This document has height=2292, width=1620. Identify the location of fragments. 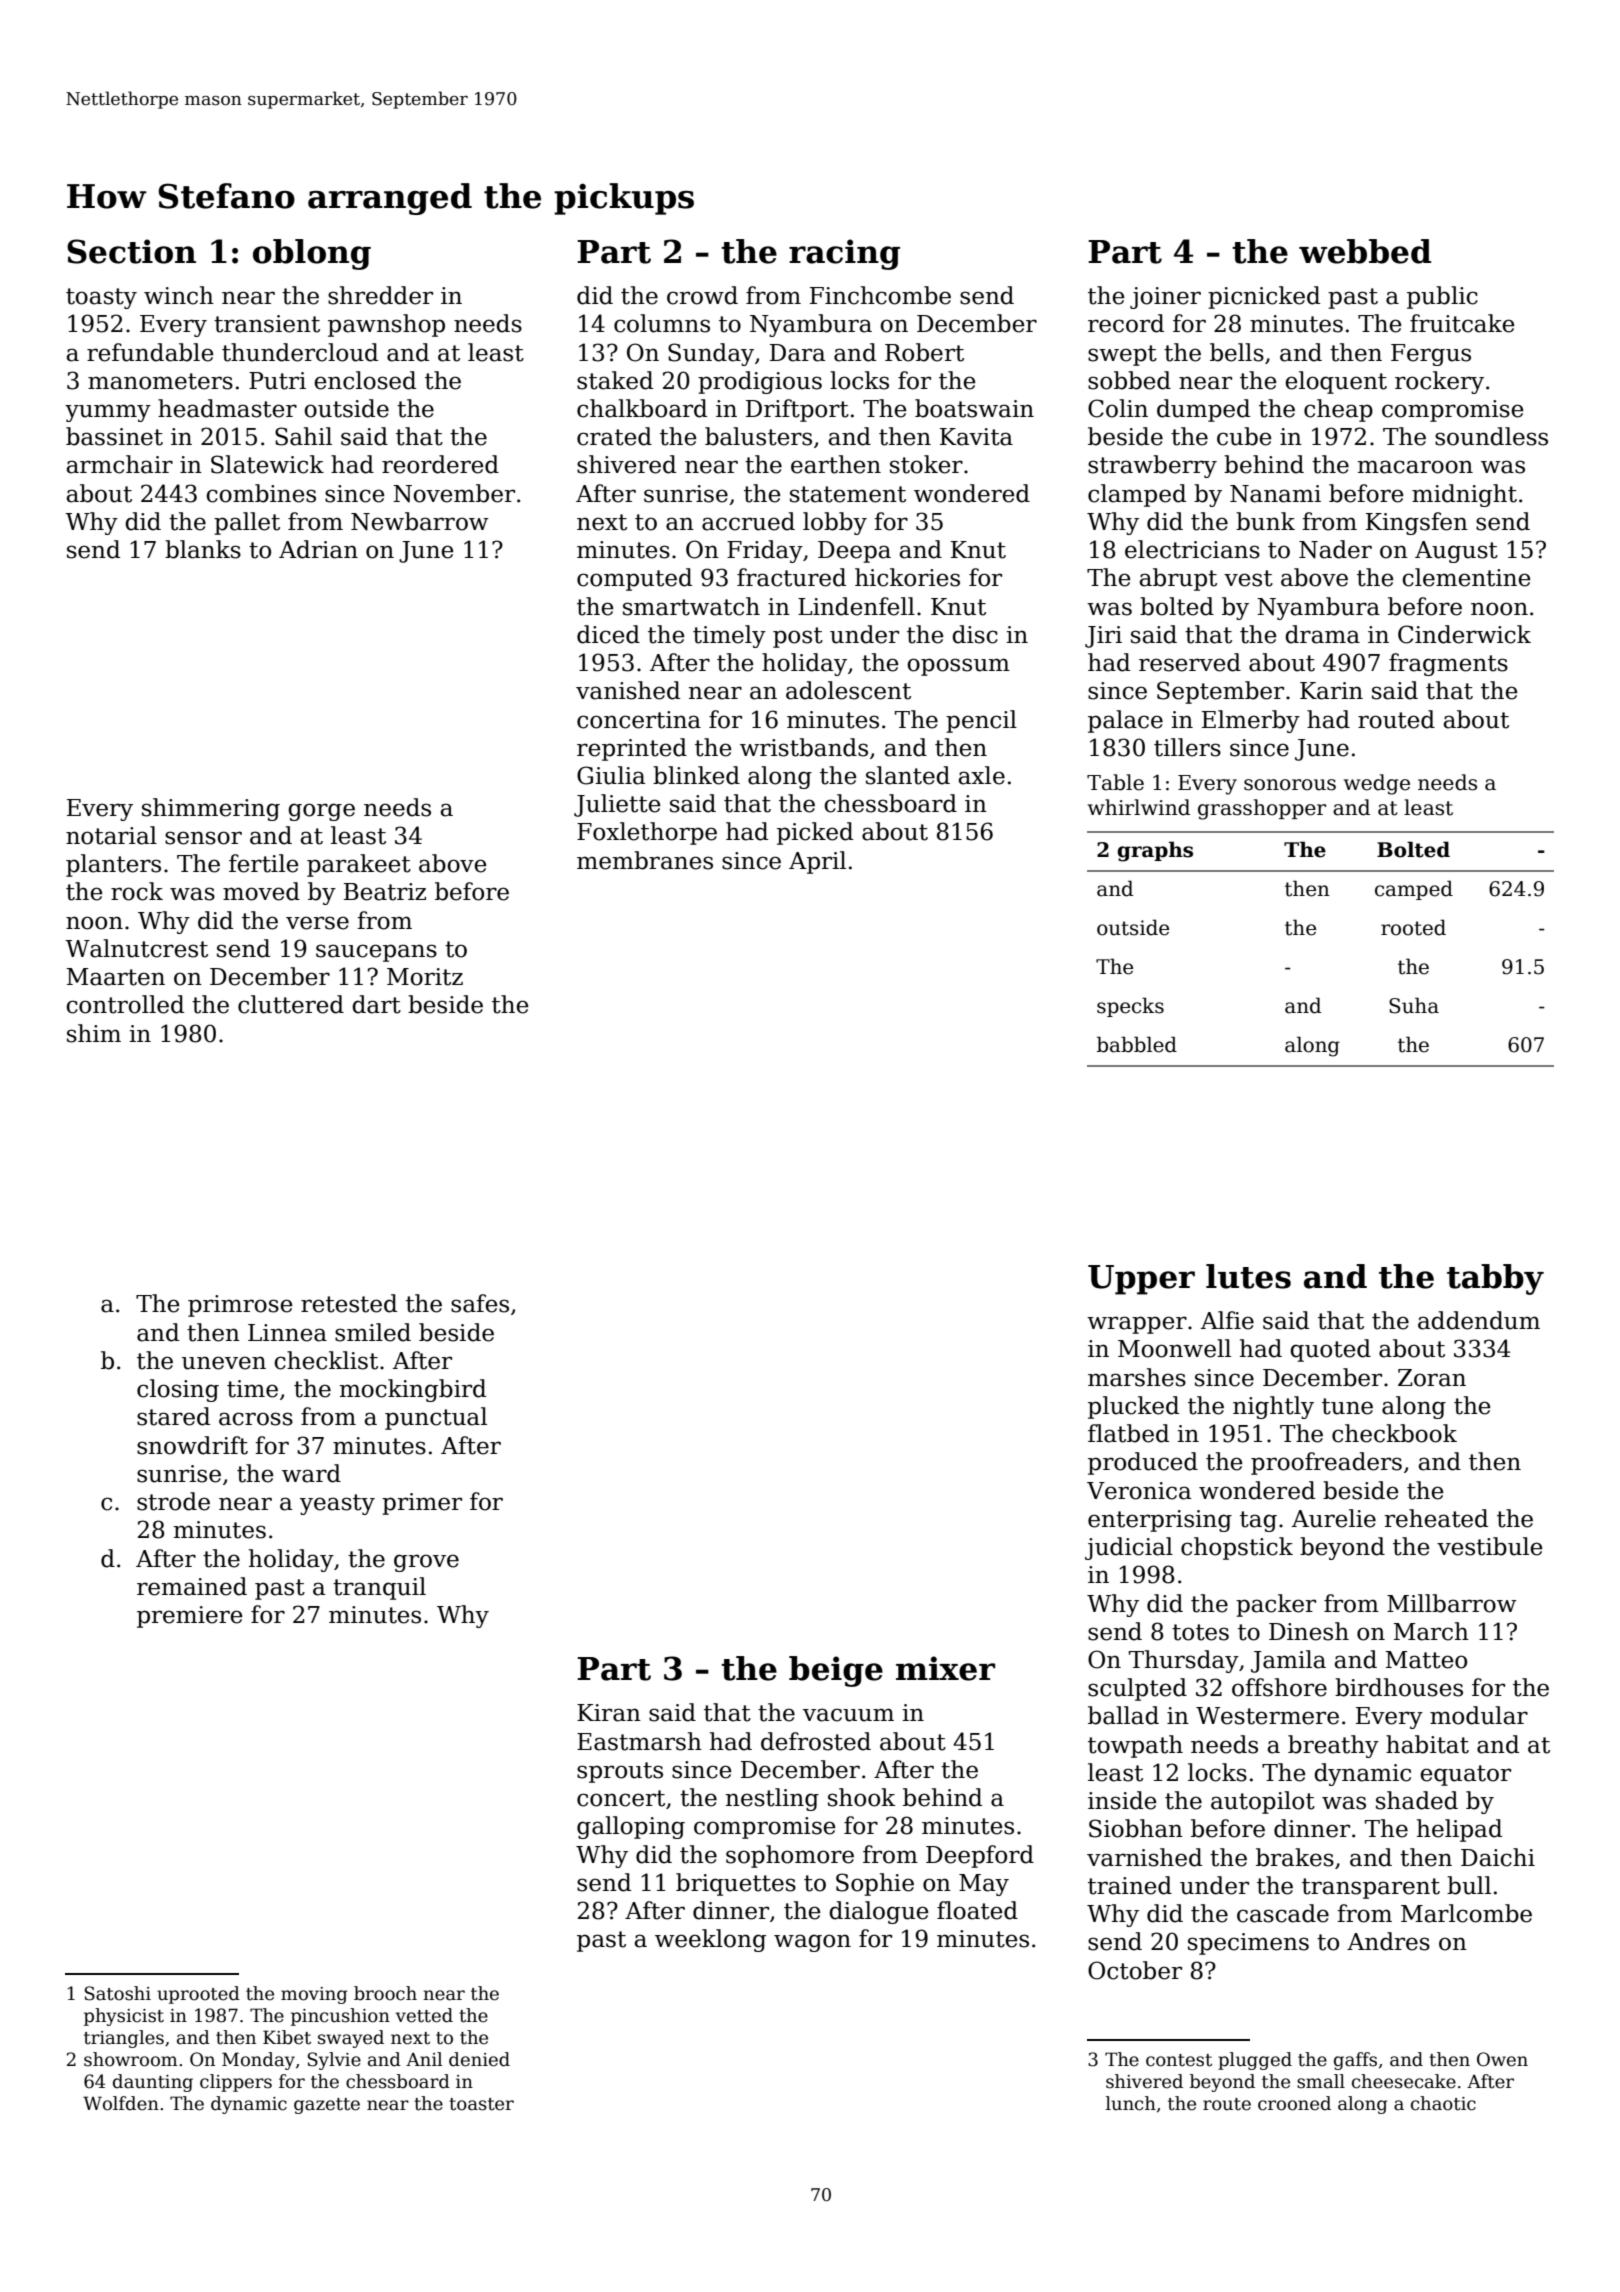
(1448, 664).
